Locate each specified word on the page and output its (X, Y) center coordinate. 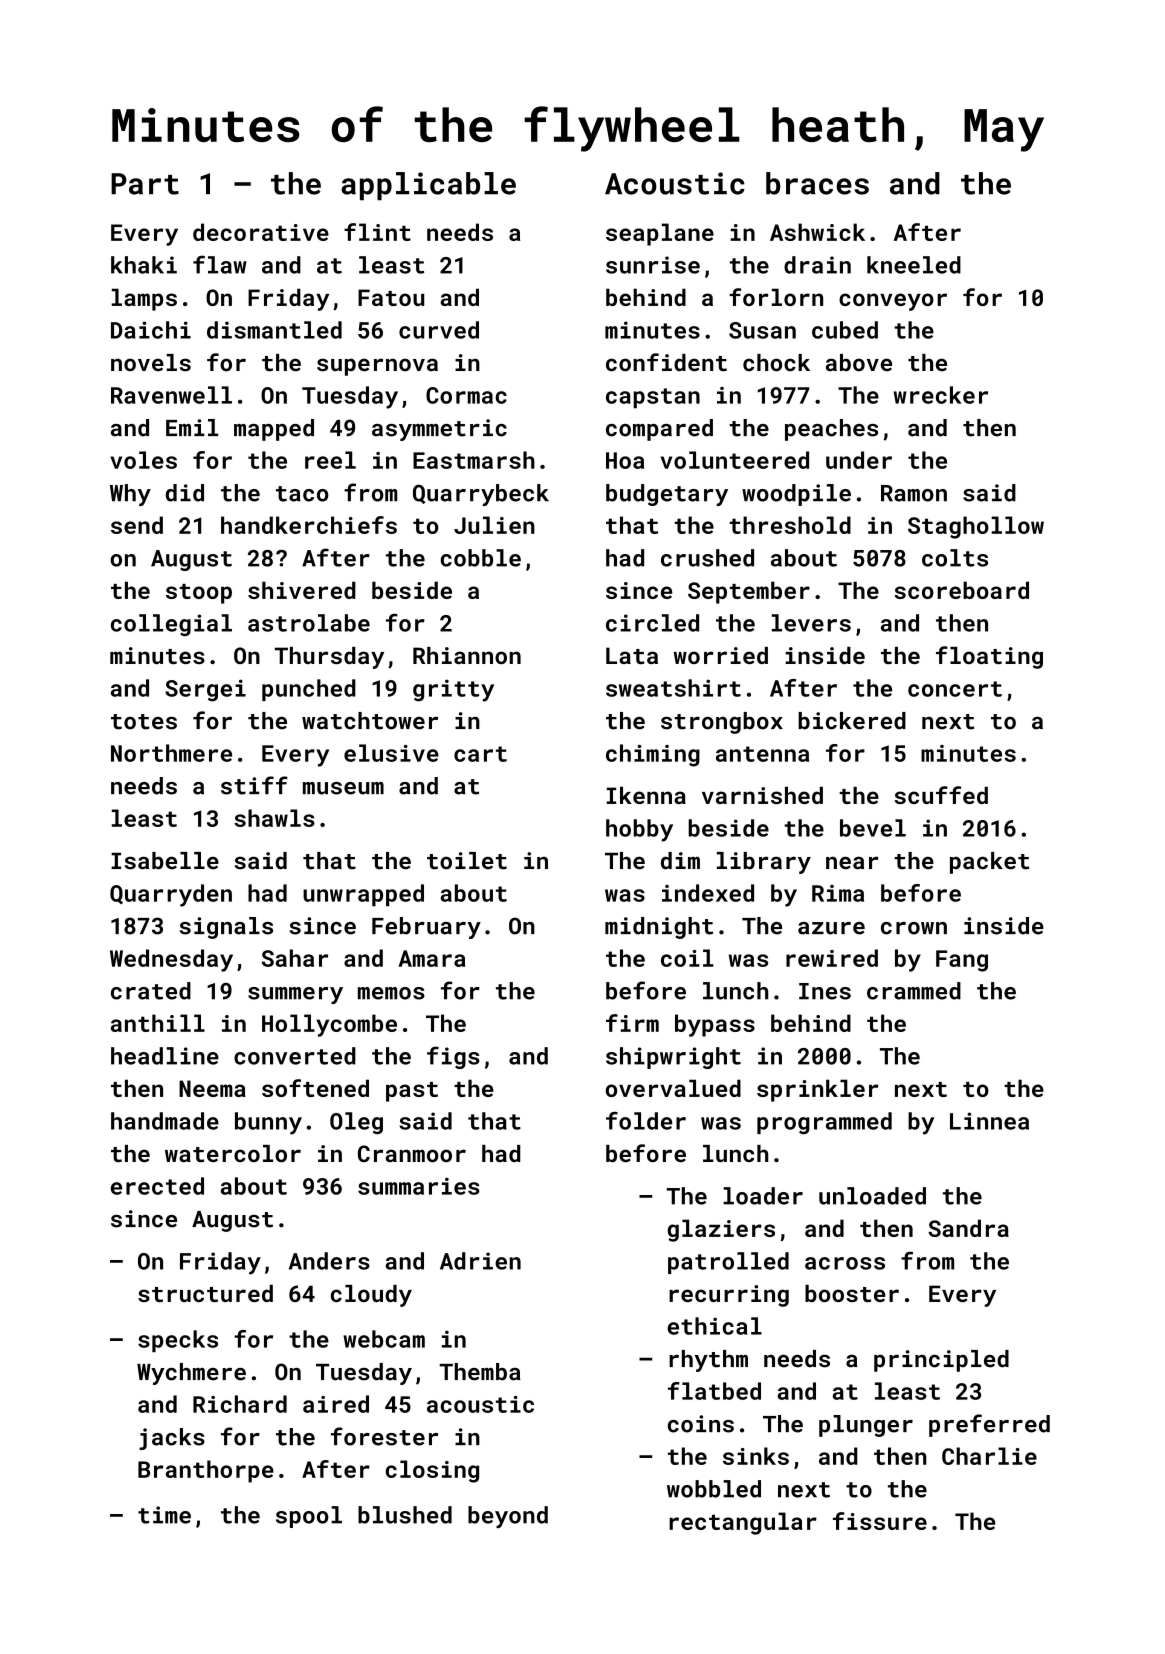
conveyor (893, 302)
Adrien (480, 1261)
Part (145, 184)
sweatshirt (673, 688)
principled (941, 1361)
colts (955, 558)
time (164, 1515)
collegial (171, 625)
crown (914, 928)
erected (157, 1186)
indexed (708, 893)
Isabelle (165, 861)
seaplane (660, 234)
